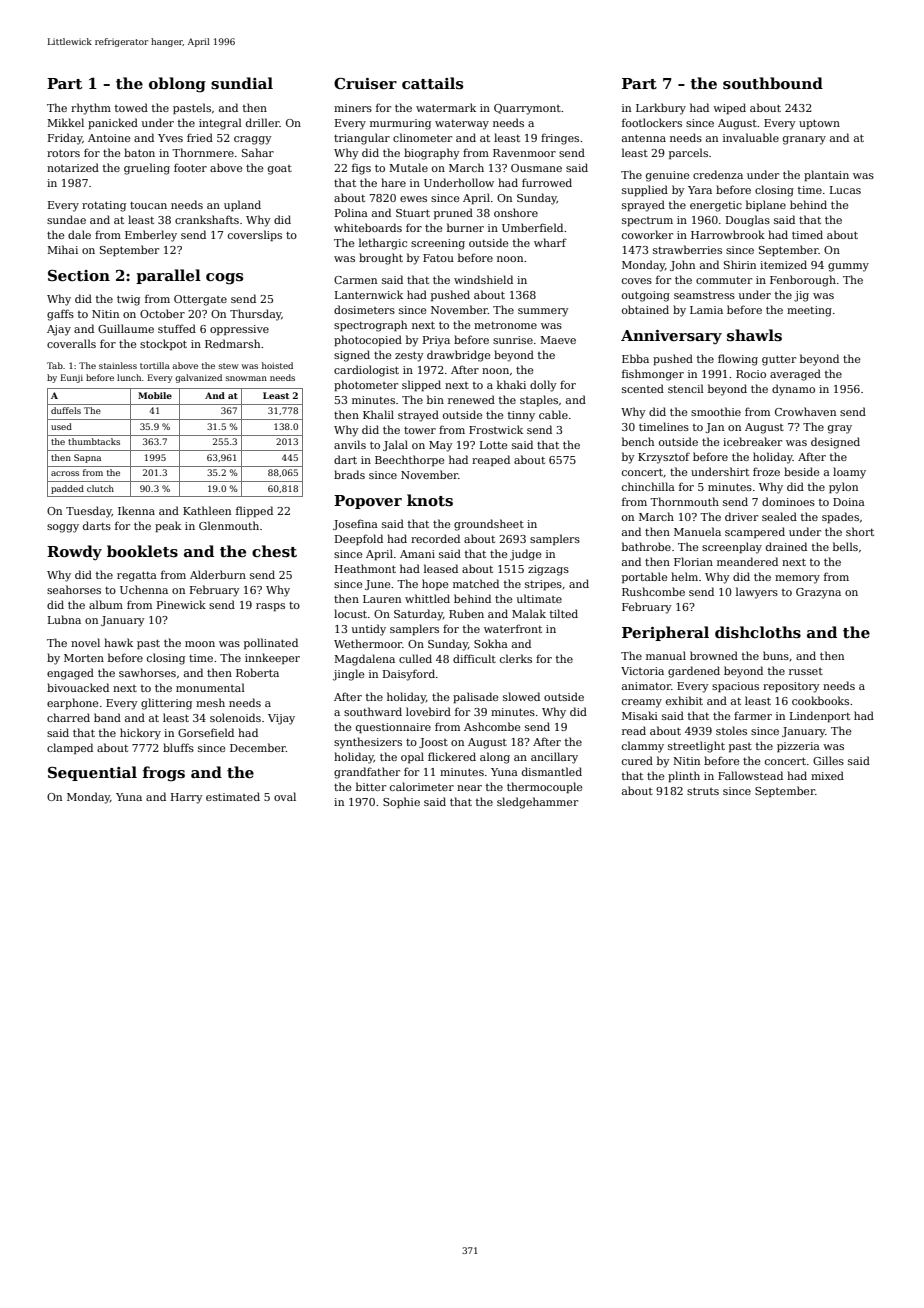 This screenshot has width=924, height=1308. I want to click on Carmen, so click(355, 280).
